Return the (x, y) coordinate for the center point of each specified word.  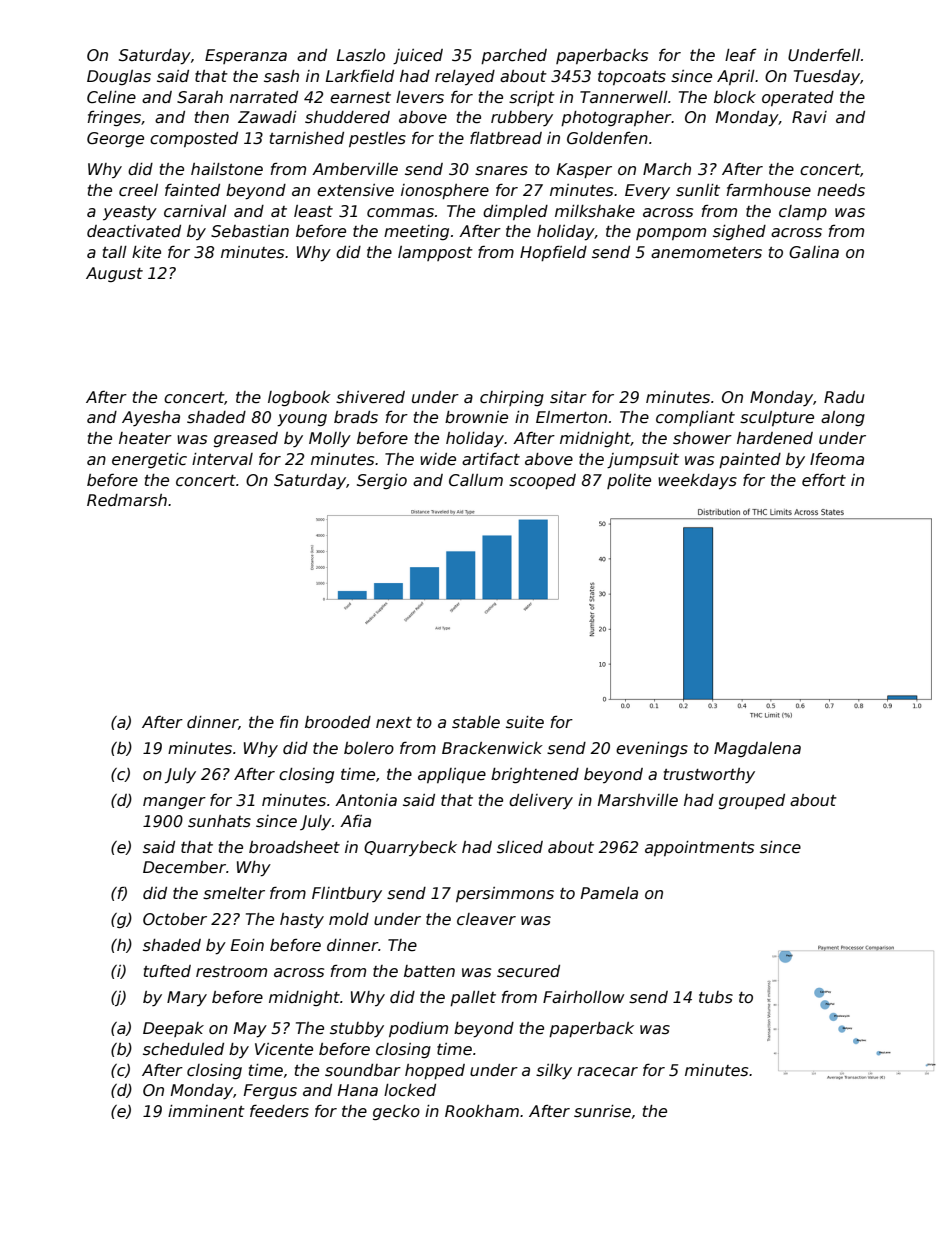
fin (289, 722)
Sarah (200, 97)
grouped (752, 801)
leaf (741, 55)
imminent (206, 1111)
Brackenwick (492, 748)
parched (514, 56)
